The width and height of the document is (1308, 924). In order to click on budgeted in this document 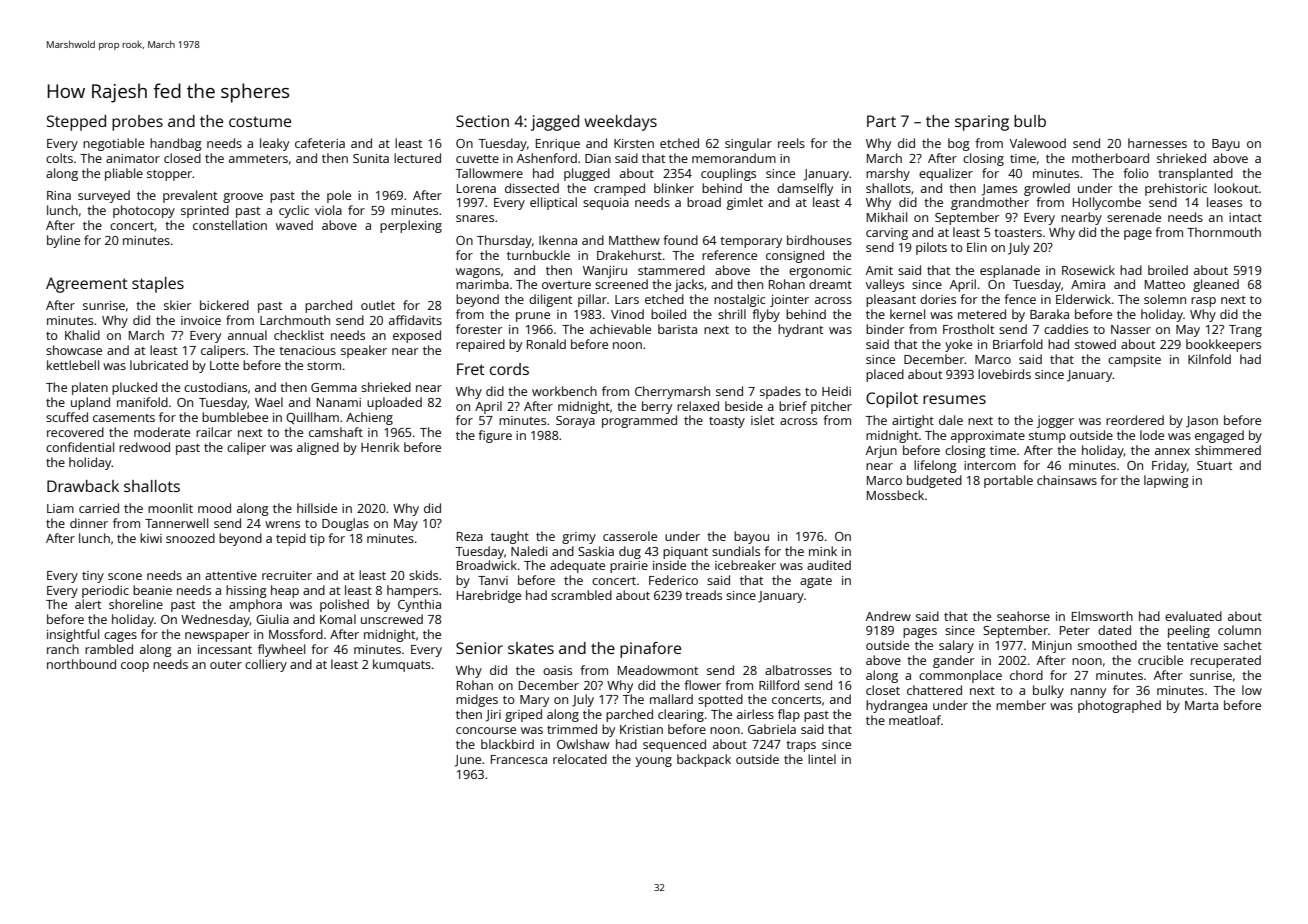, I will do `click(934, 481)`.
